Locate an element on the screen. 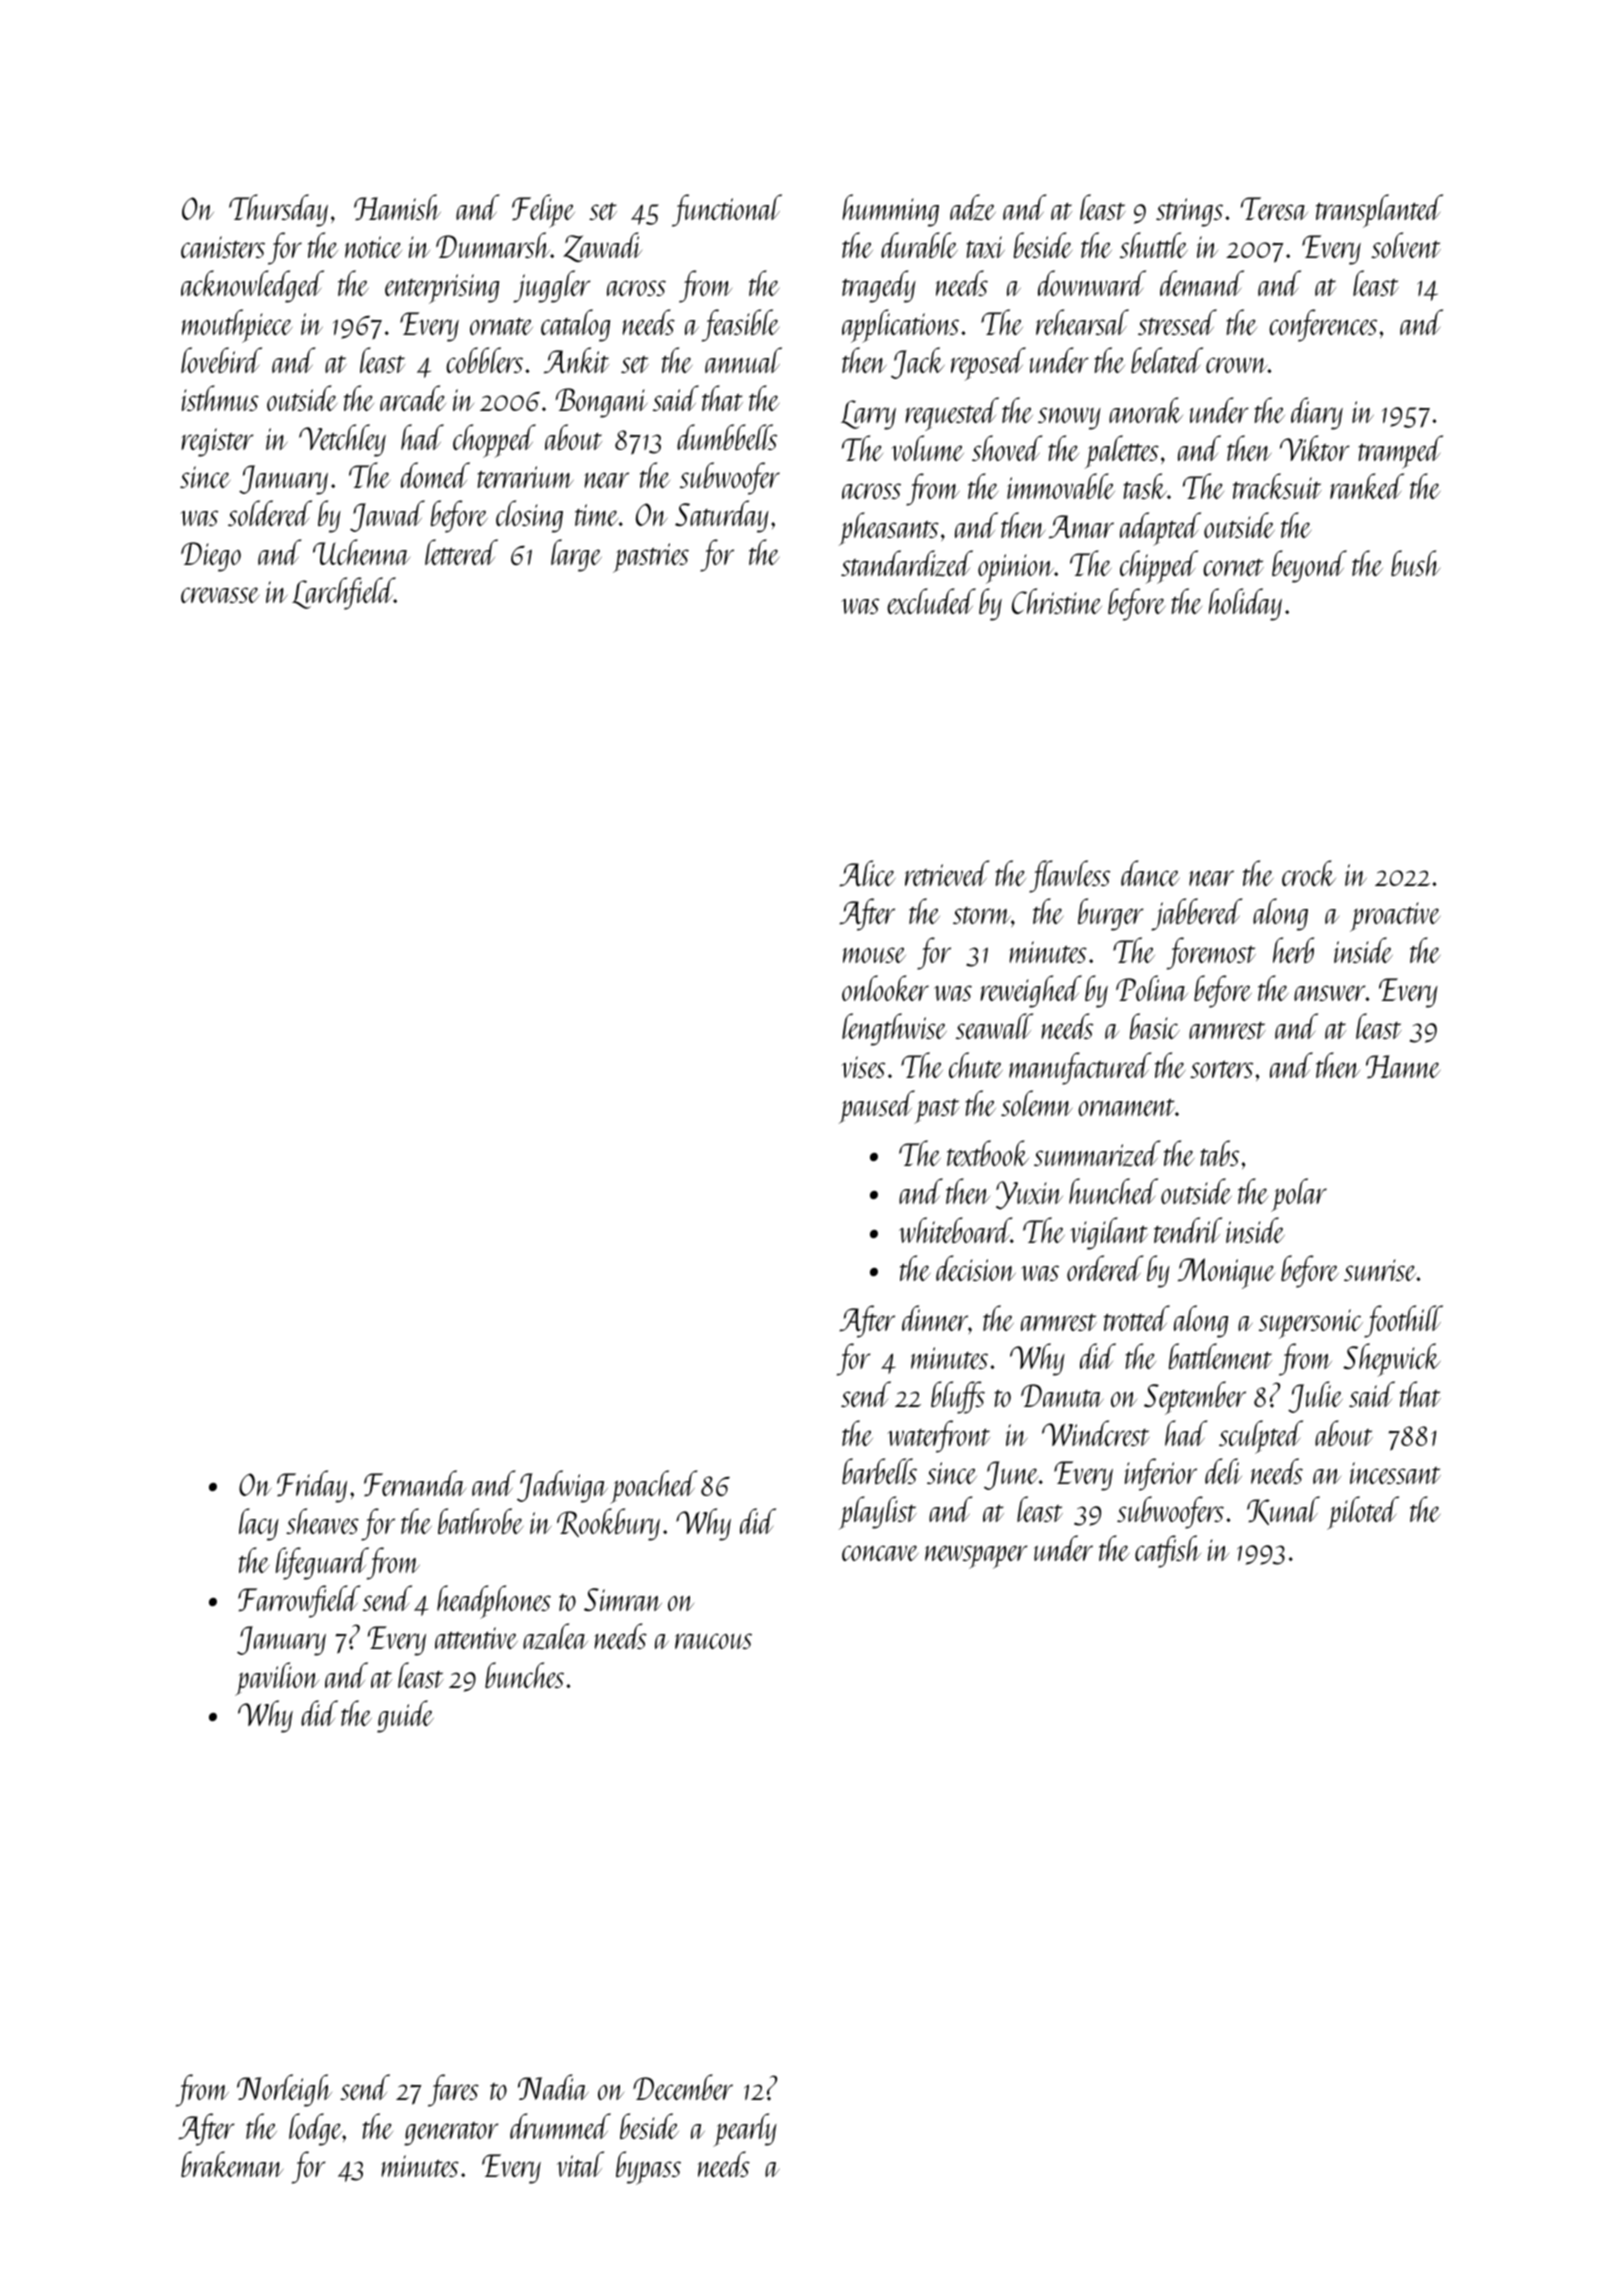 The image size is (1620, 2292). piloted is located at coordinates (1363, 1513).
